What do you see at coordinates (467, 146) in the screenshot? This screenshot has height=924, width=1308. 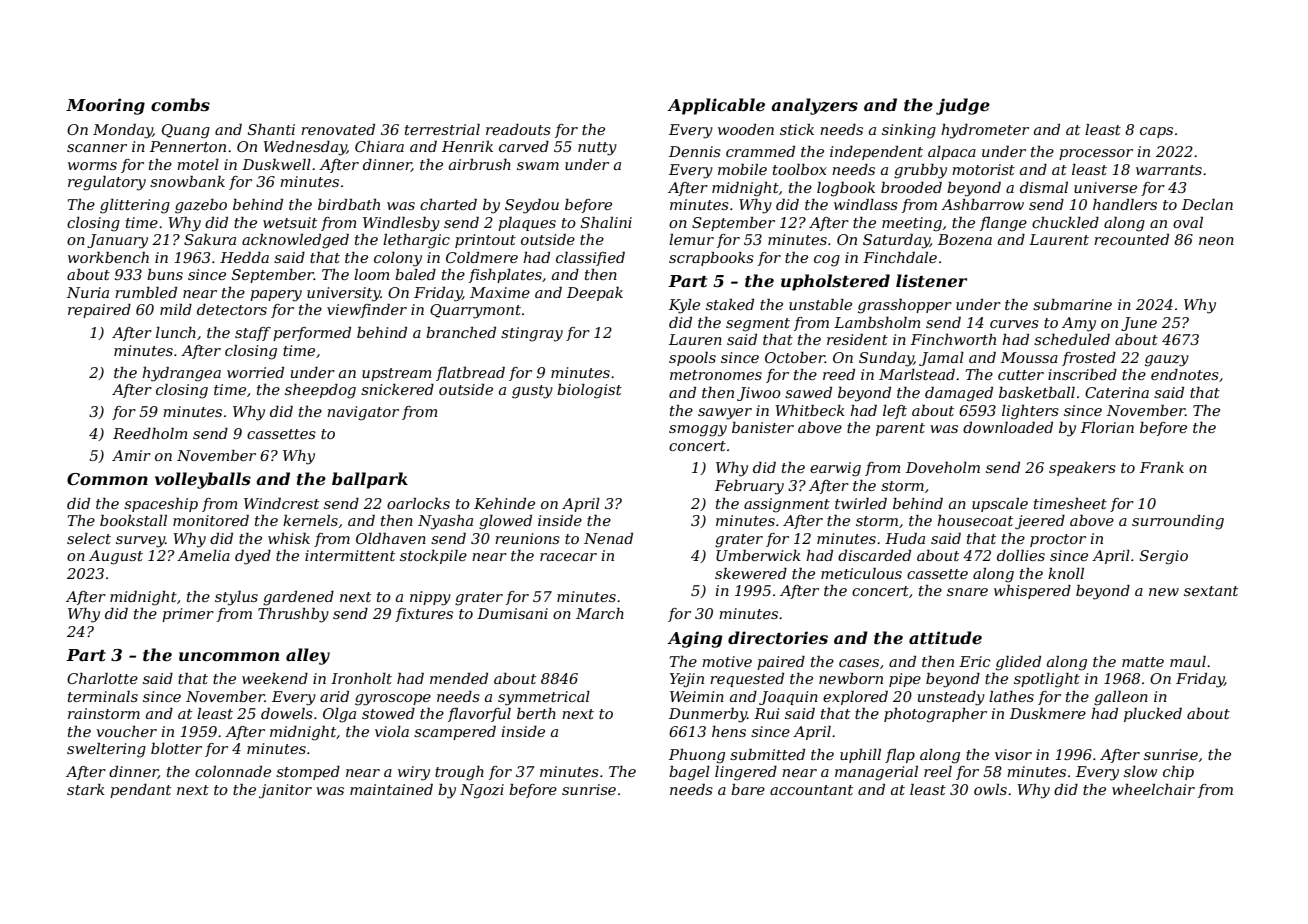 I see `Henrik` at bounding box center [467, 146].
